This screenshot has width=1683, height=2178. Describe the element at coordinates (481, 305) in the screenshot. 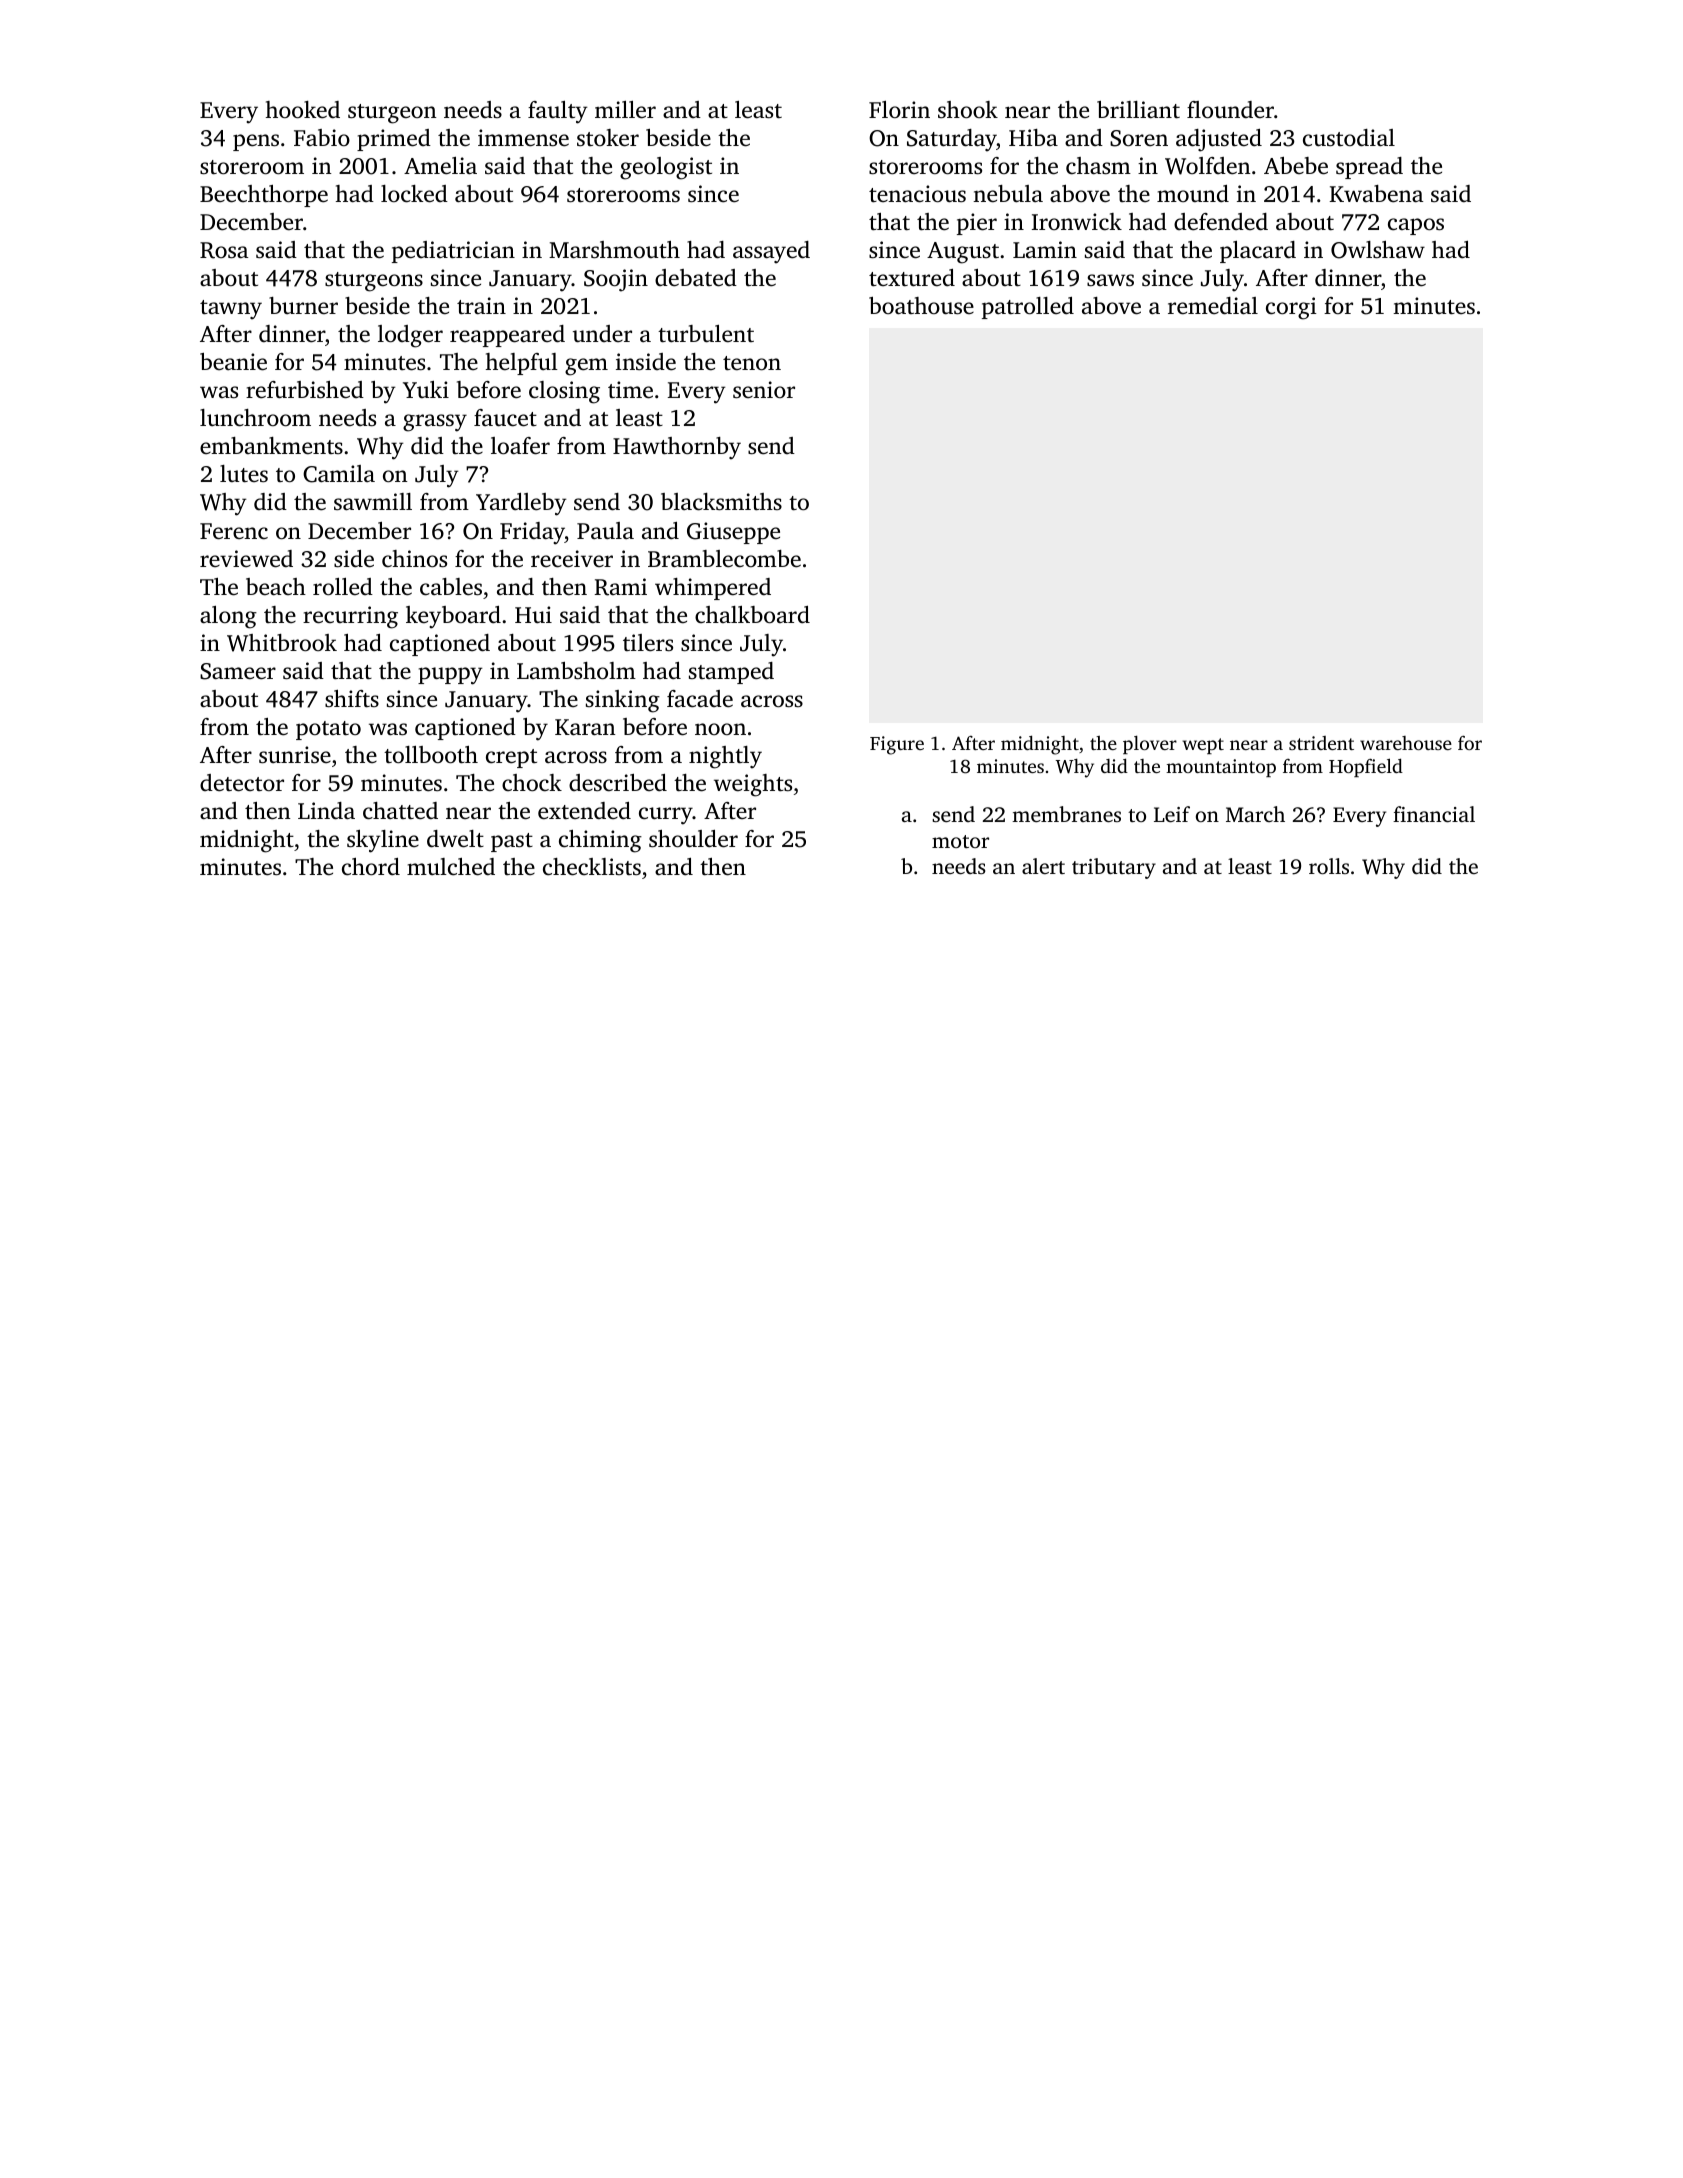

I see `train` at that location.
